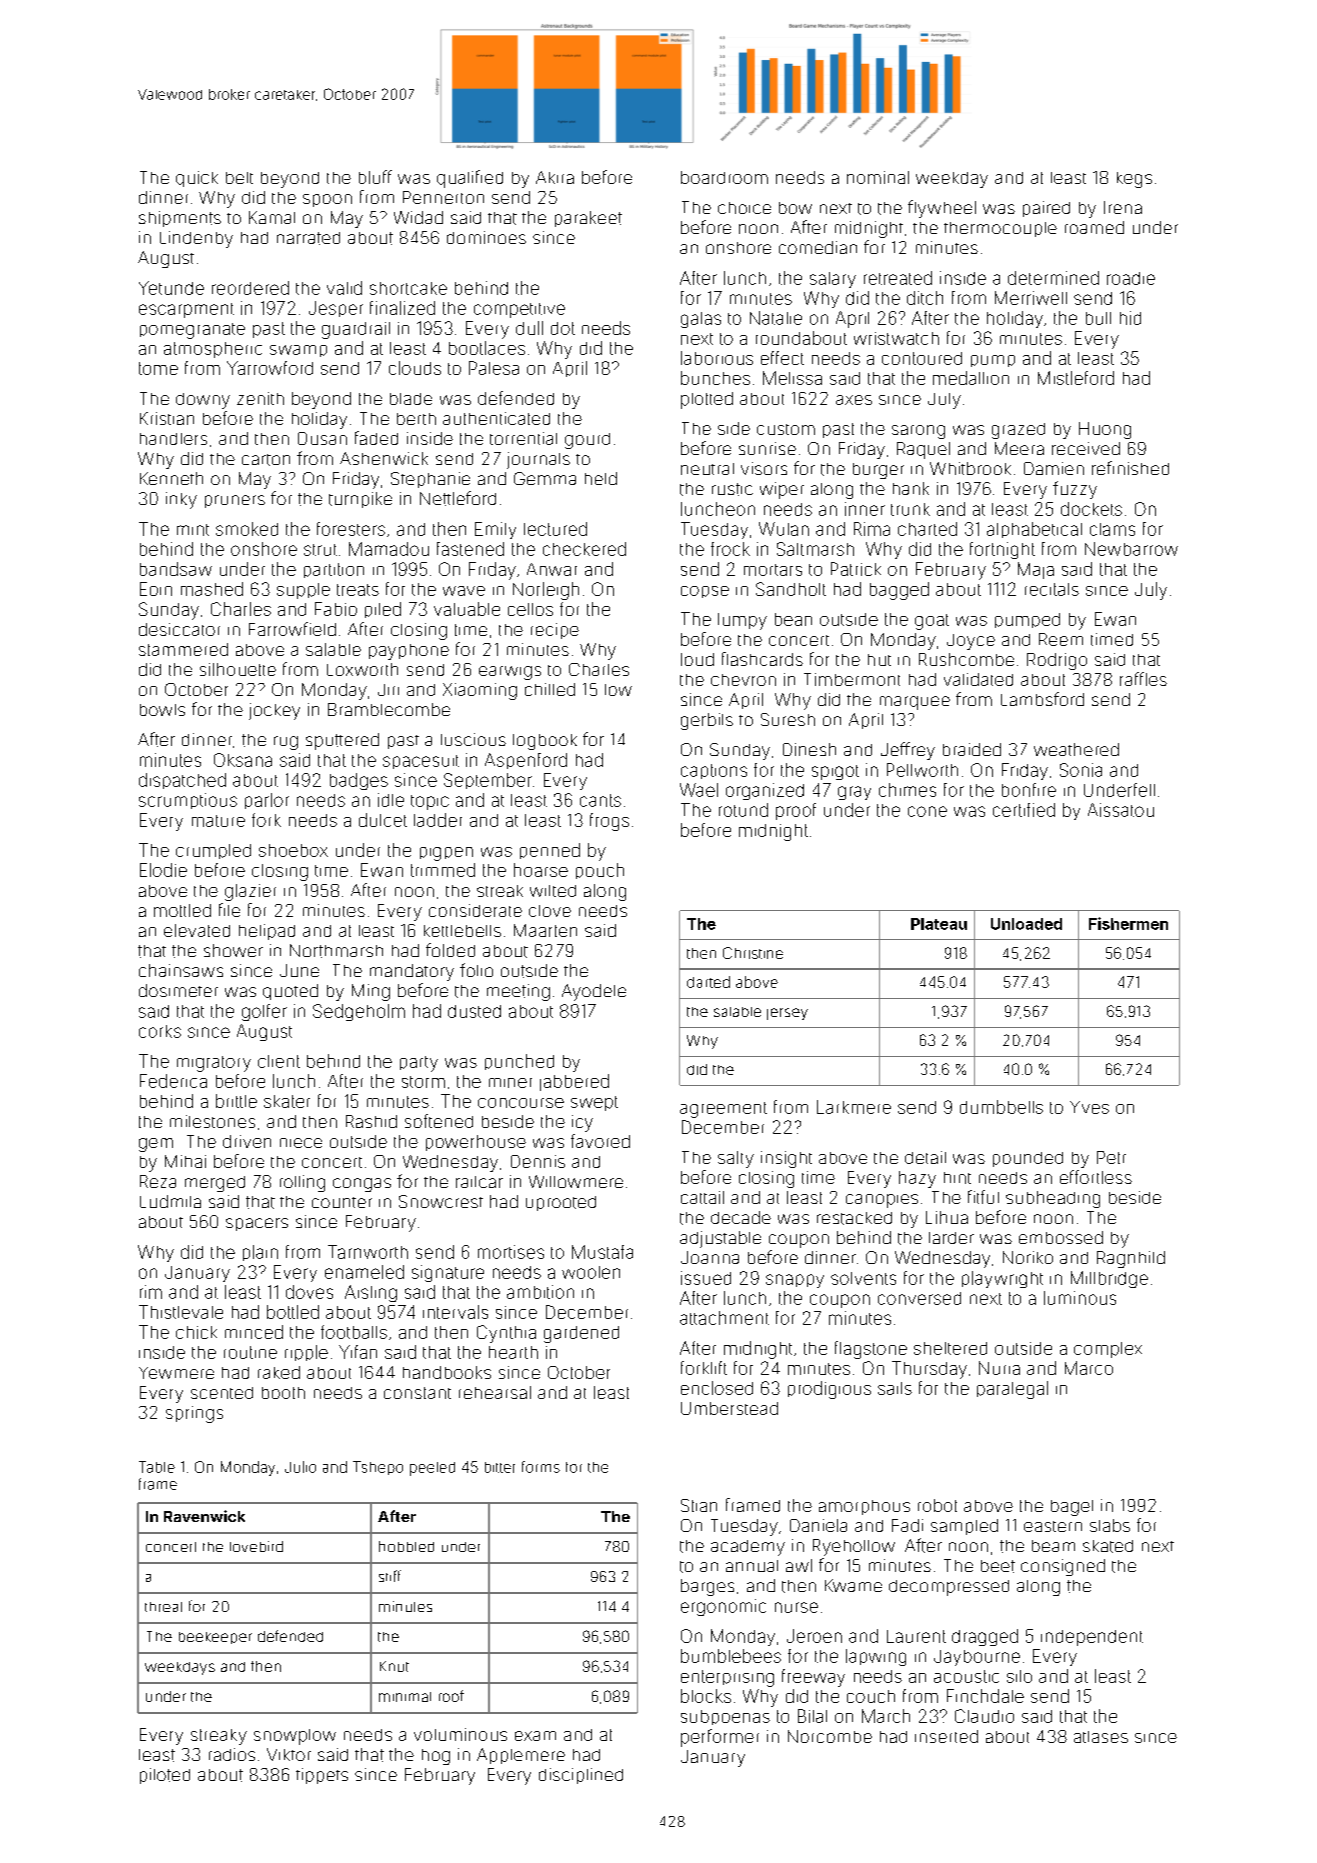  I want to click on Saltmarsh, so click(815, 549).
